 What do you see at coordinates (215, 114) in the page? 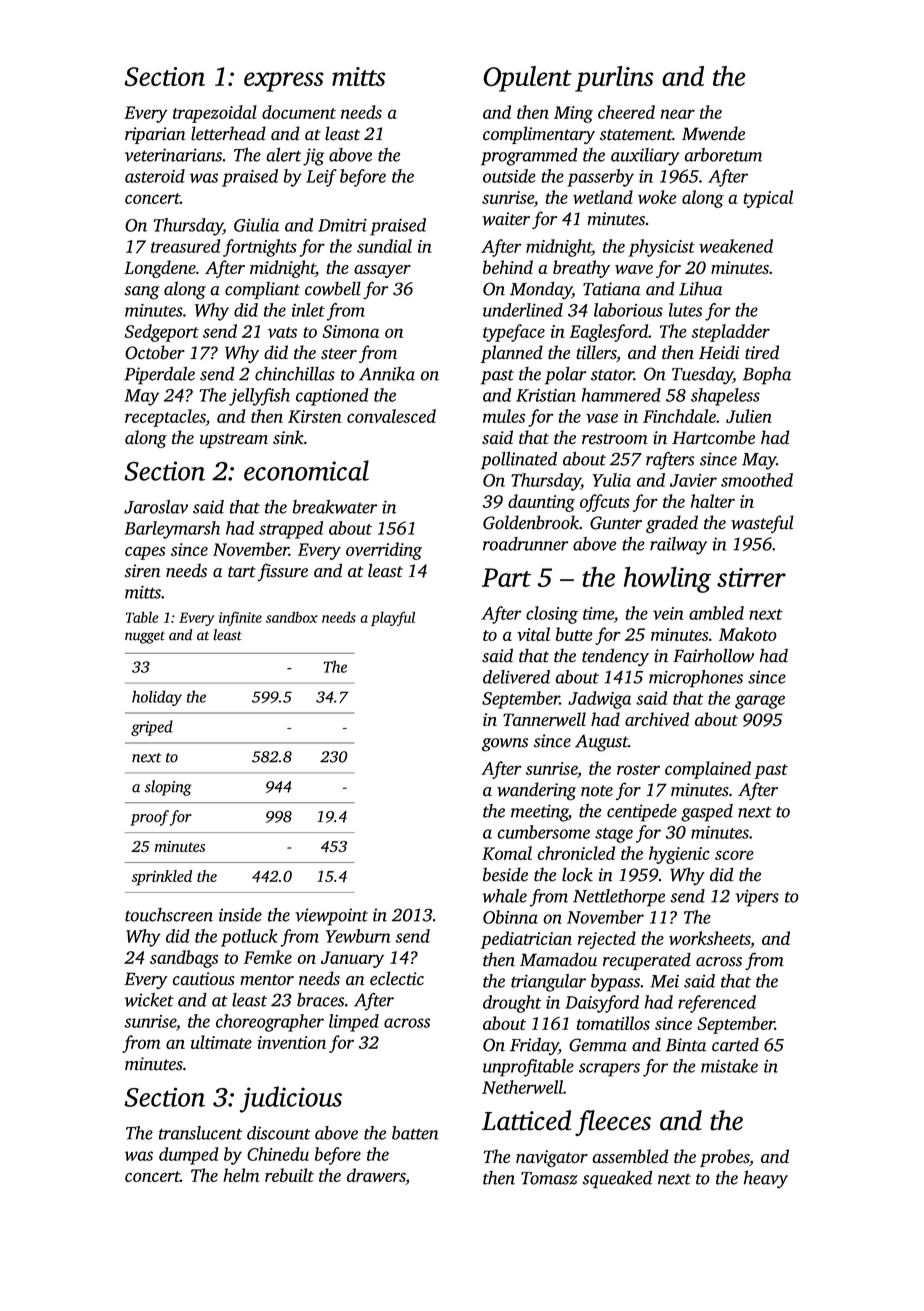
I see `trapezoidal` at bounding box center [215, 114].
